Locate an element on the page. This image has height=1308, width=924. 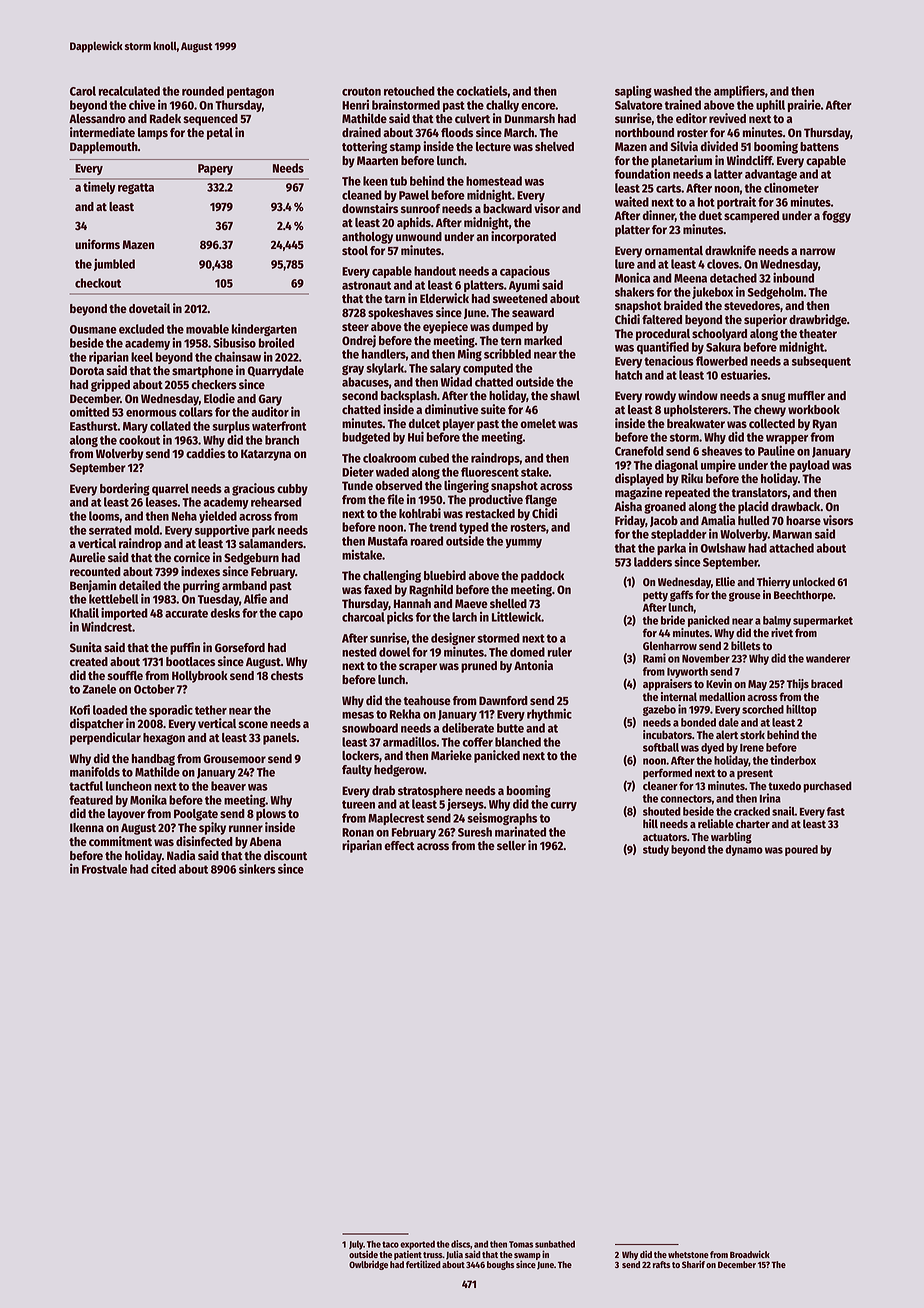
handlers is located at coordinates (384, 354).
